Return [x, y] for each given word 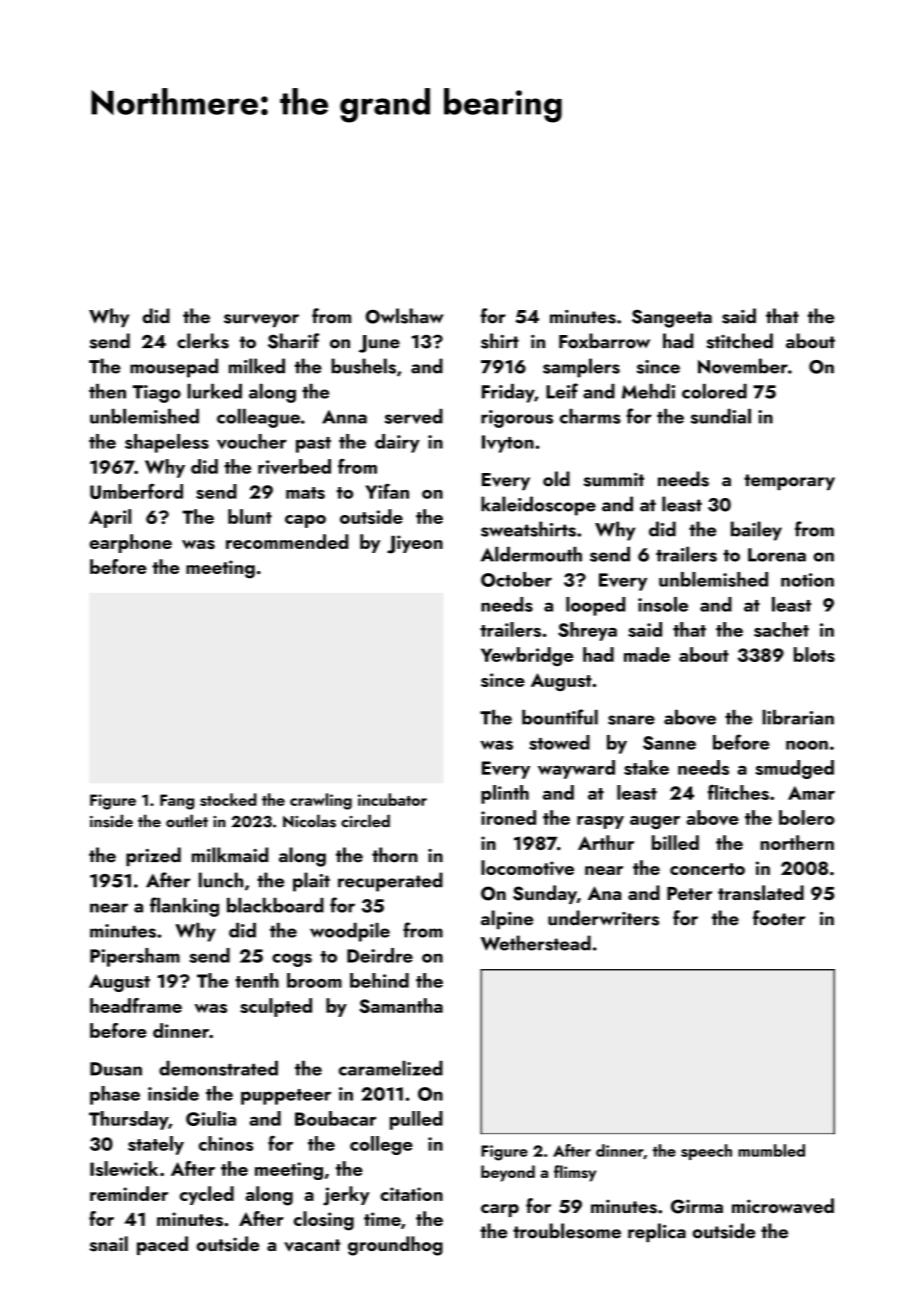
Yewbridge [527, 656]
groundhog [395, 1246]
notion [807, 580]
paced [162, 1245]
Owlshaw [404, 316]
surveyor [261, 320]
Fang [177, 802]
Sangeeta [672, 318]
